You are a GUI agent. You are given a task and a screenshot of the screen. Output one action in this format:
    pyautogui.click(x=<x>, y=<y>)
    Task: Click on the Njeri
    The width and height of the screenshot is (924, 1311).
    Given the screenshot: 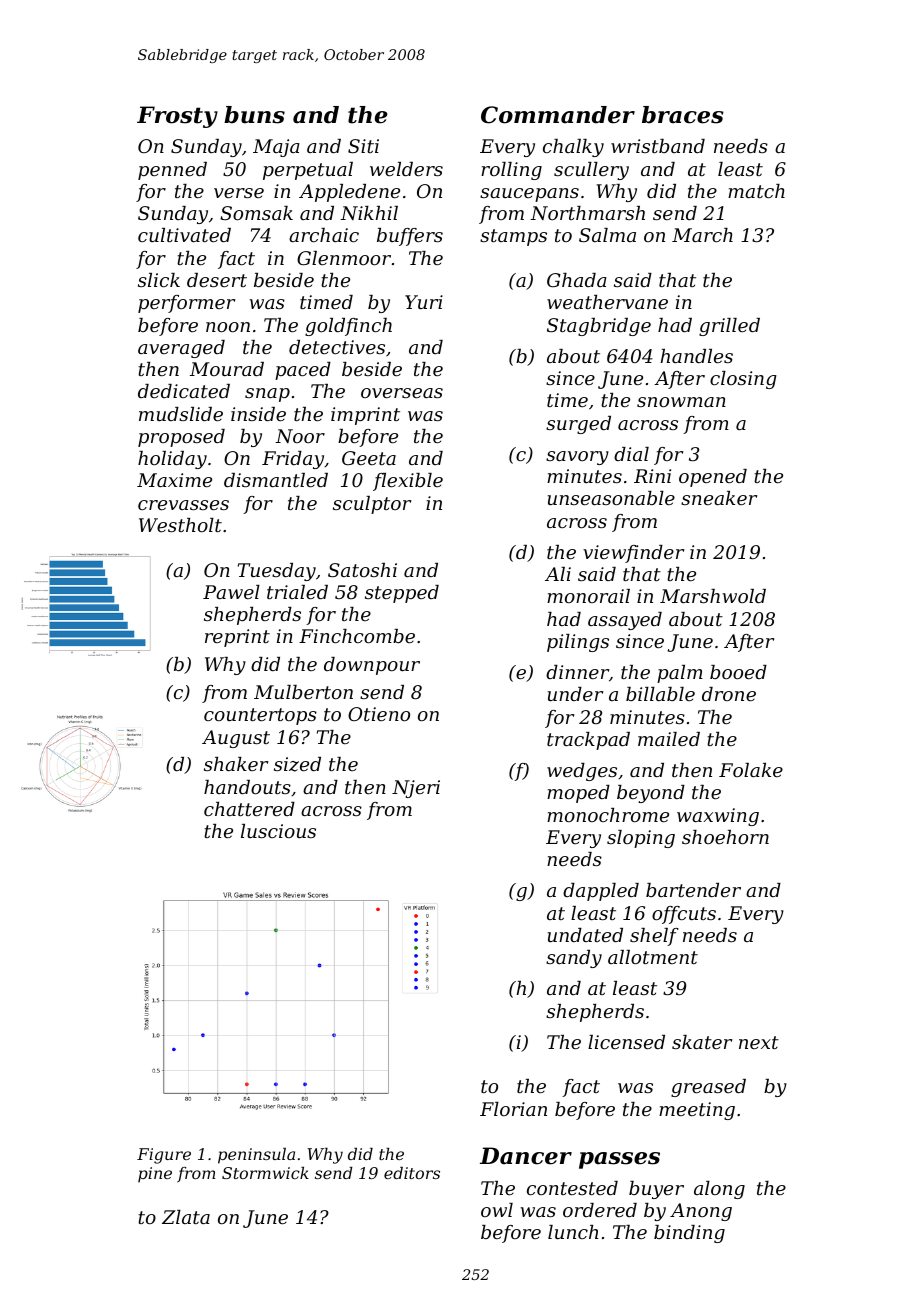 What is the action you would take?
    pyautogui.click(x=416, y=789)
